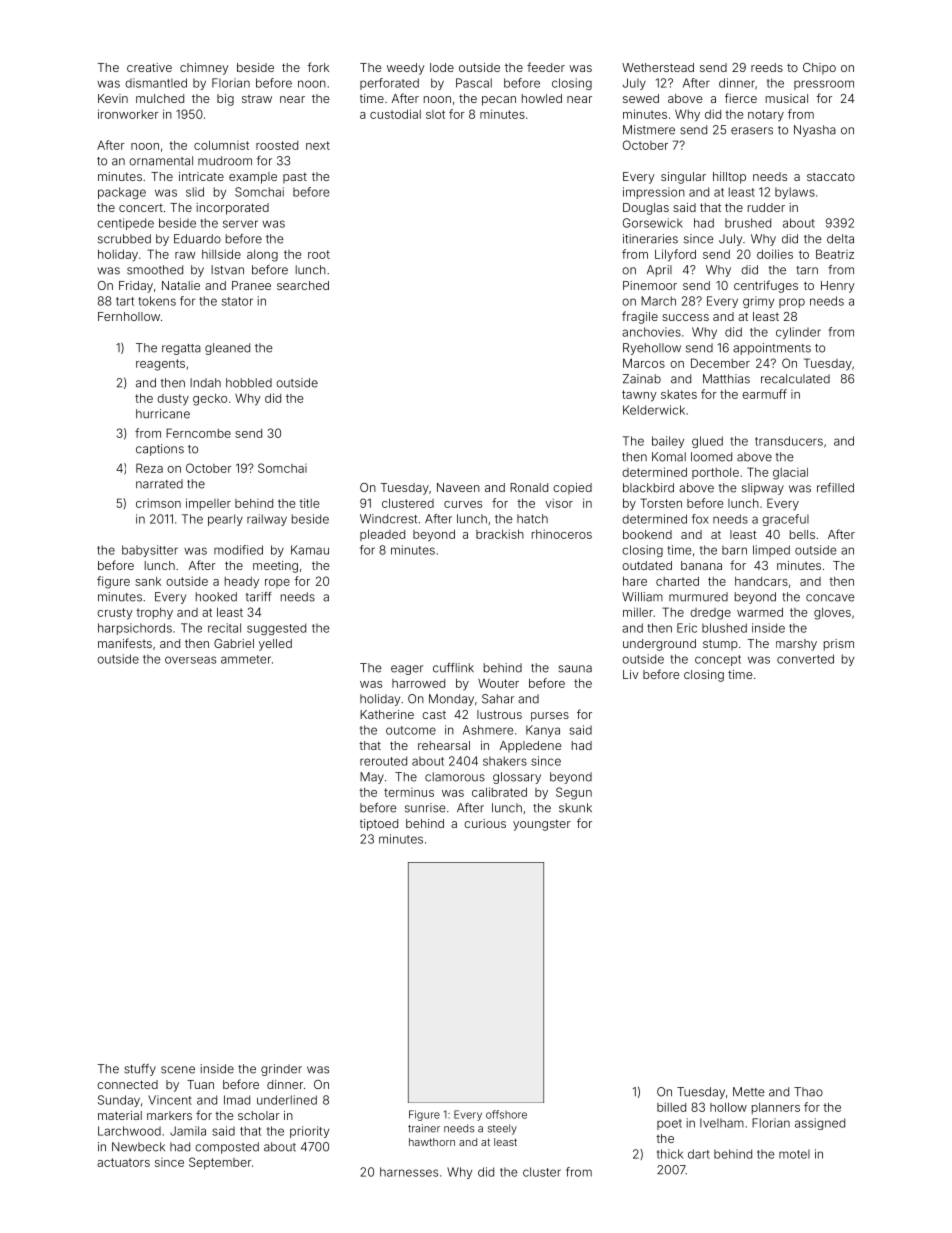 The height and width of the document is (1233, 952). Describe the element at coordinates (572, 489) in the document. I see `copied` at that location.
